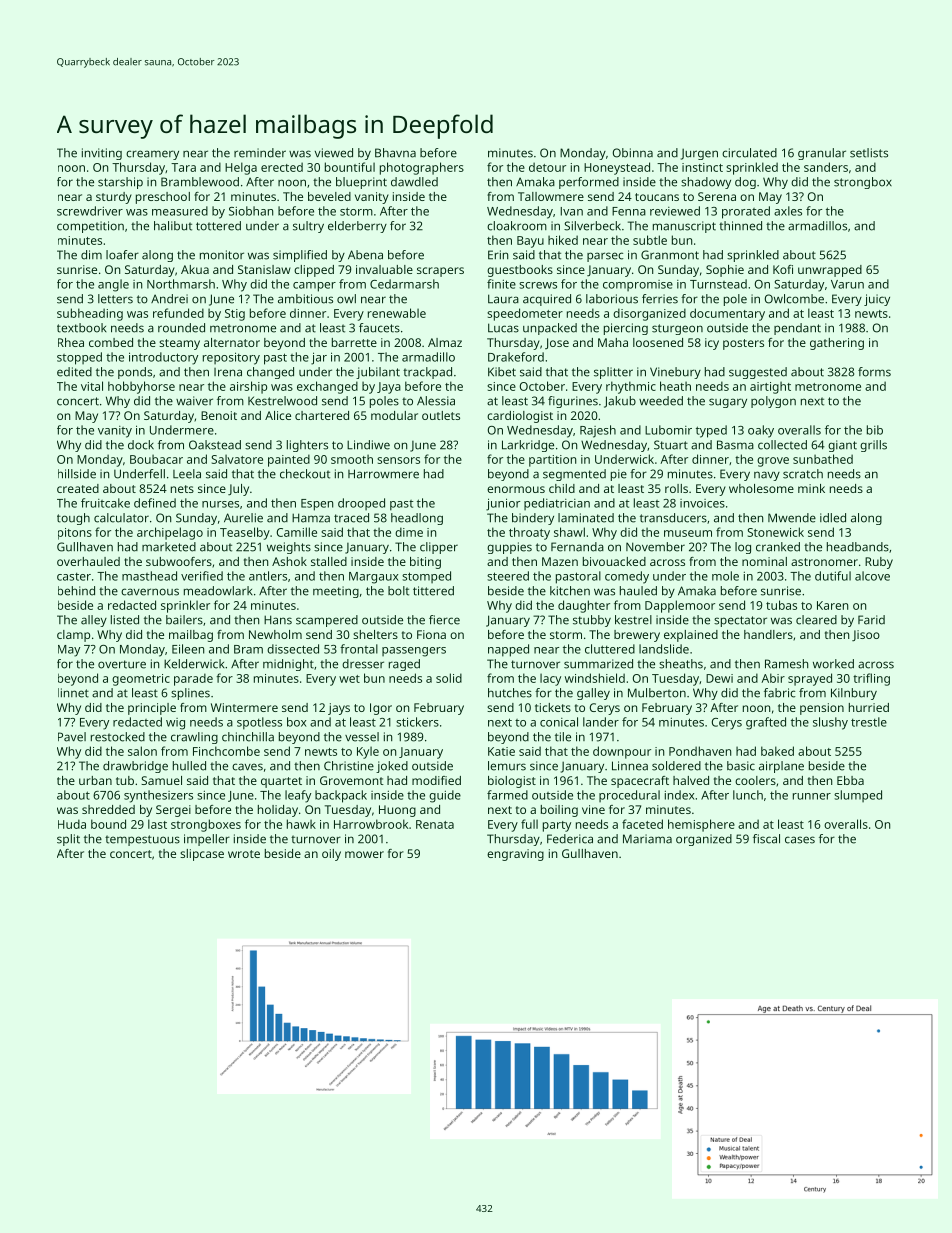 This screenshot has width=952, height=1233. Describe the element at coordinates (538, 285) in the screenshot. I see `screws` at that location.
